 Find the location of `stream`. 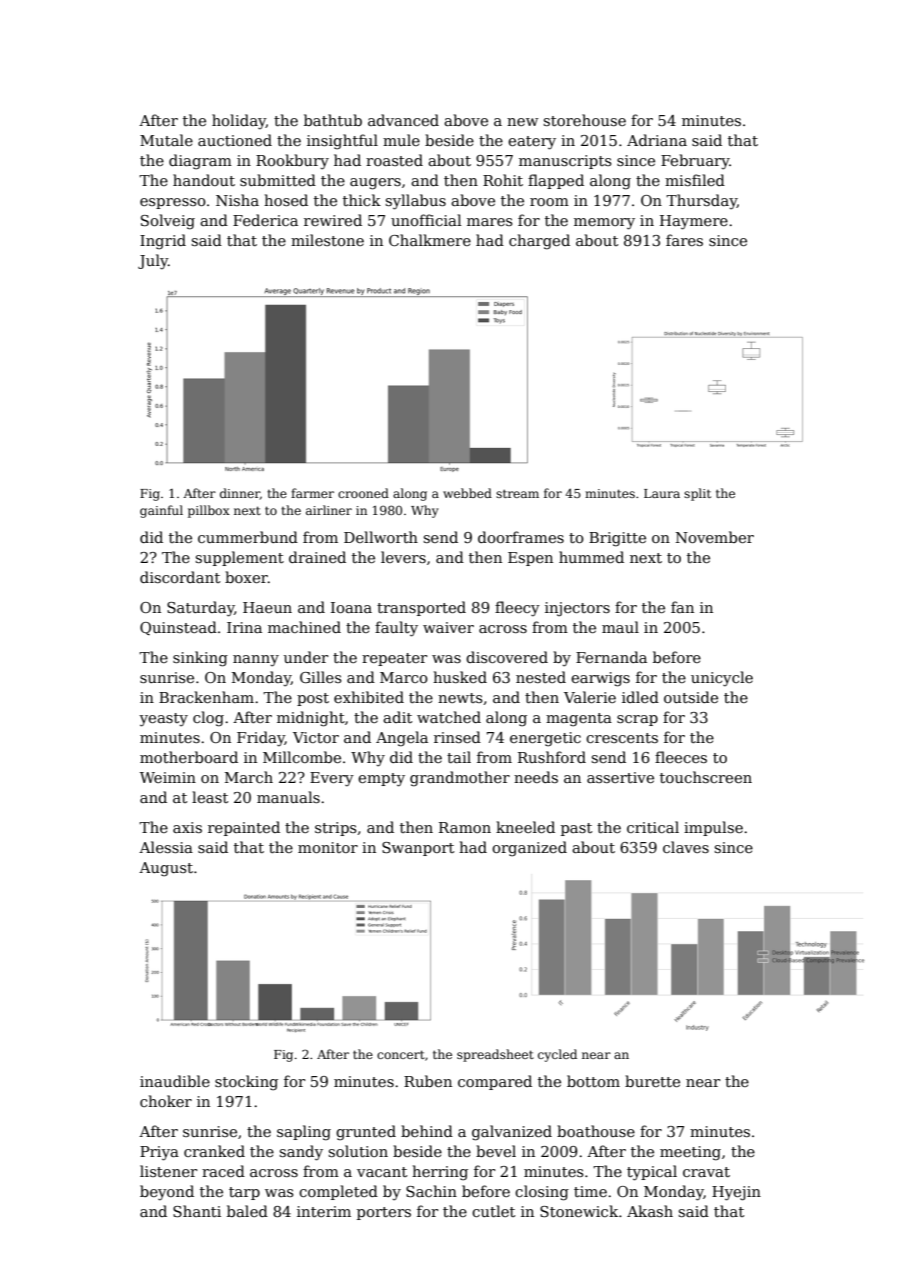

stream is located at coordinates (517, 493).
